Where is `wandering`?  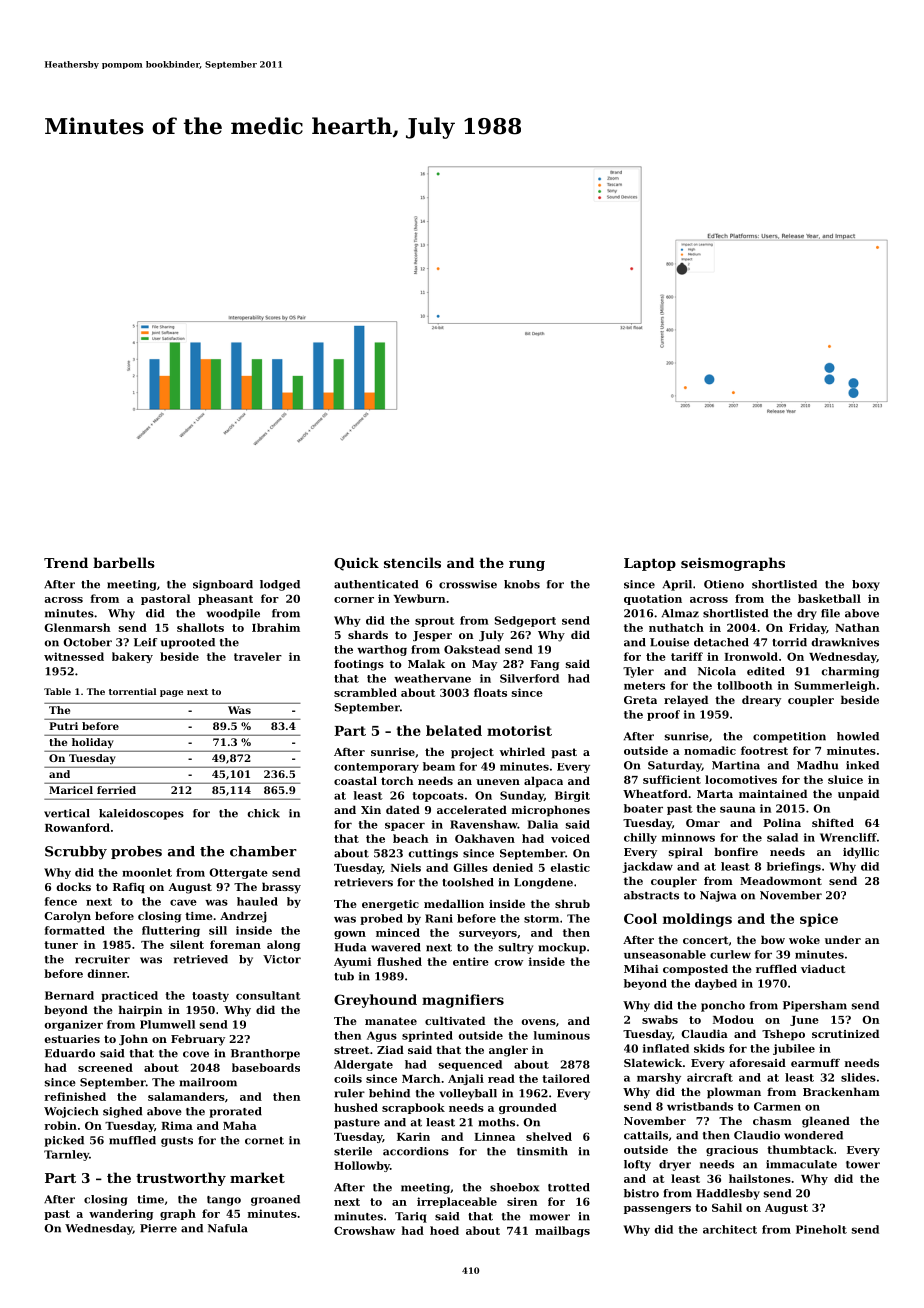
wandering is located at coordinates (121, 1214).
